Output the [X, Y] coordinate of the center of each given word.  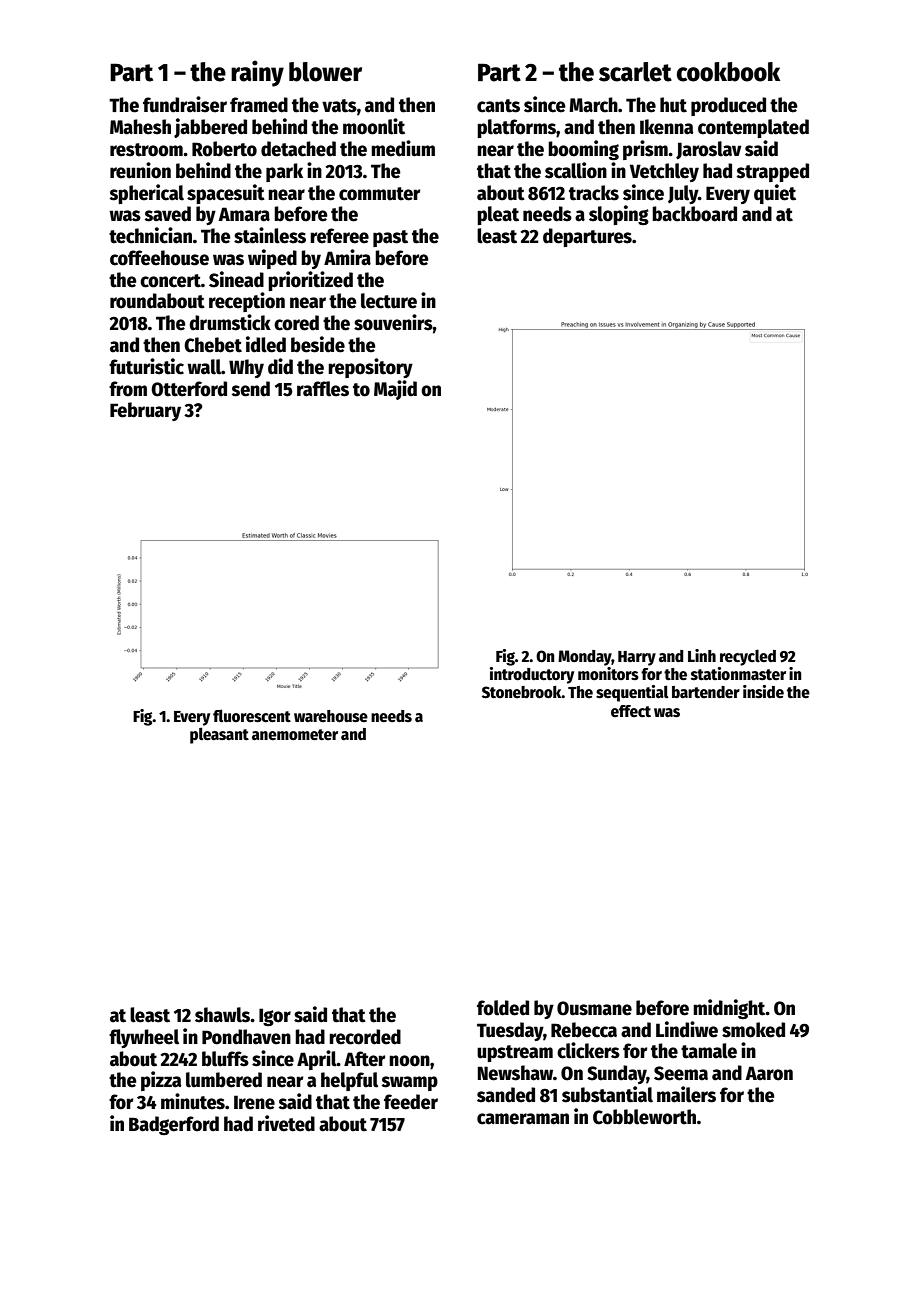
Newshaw [515, 1073]
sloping [619, 215]
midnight [729, 1009]
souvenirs [393, 322]
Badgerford [174, 1125]
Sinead [236, 279]
